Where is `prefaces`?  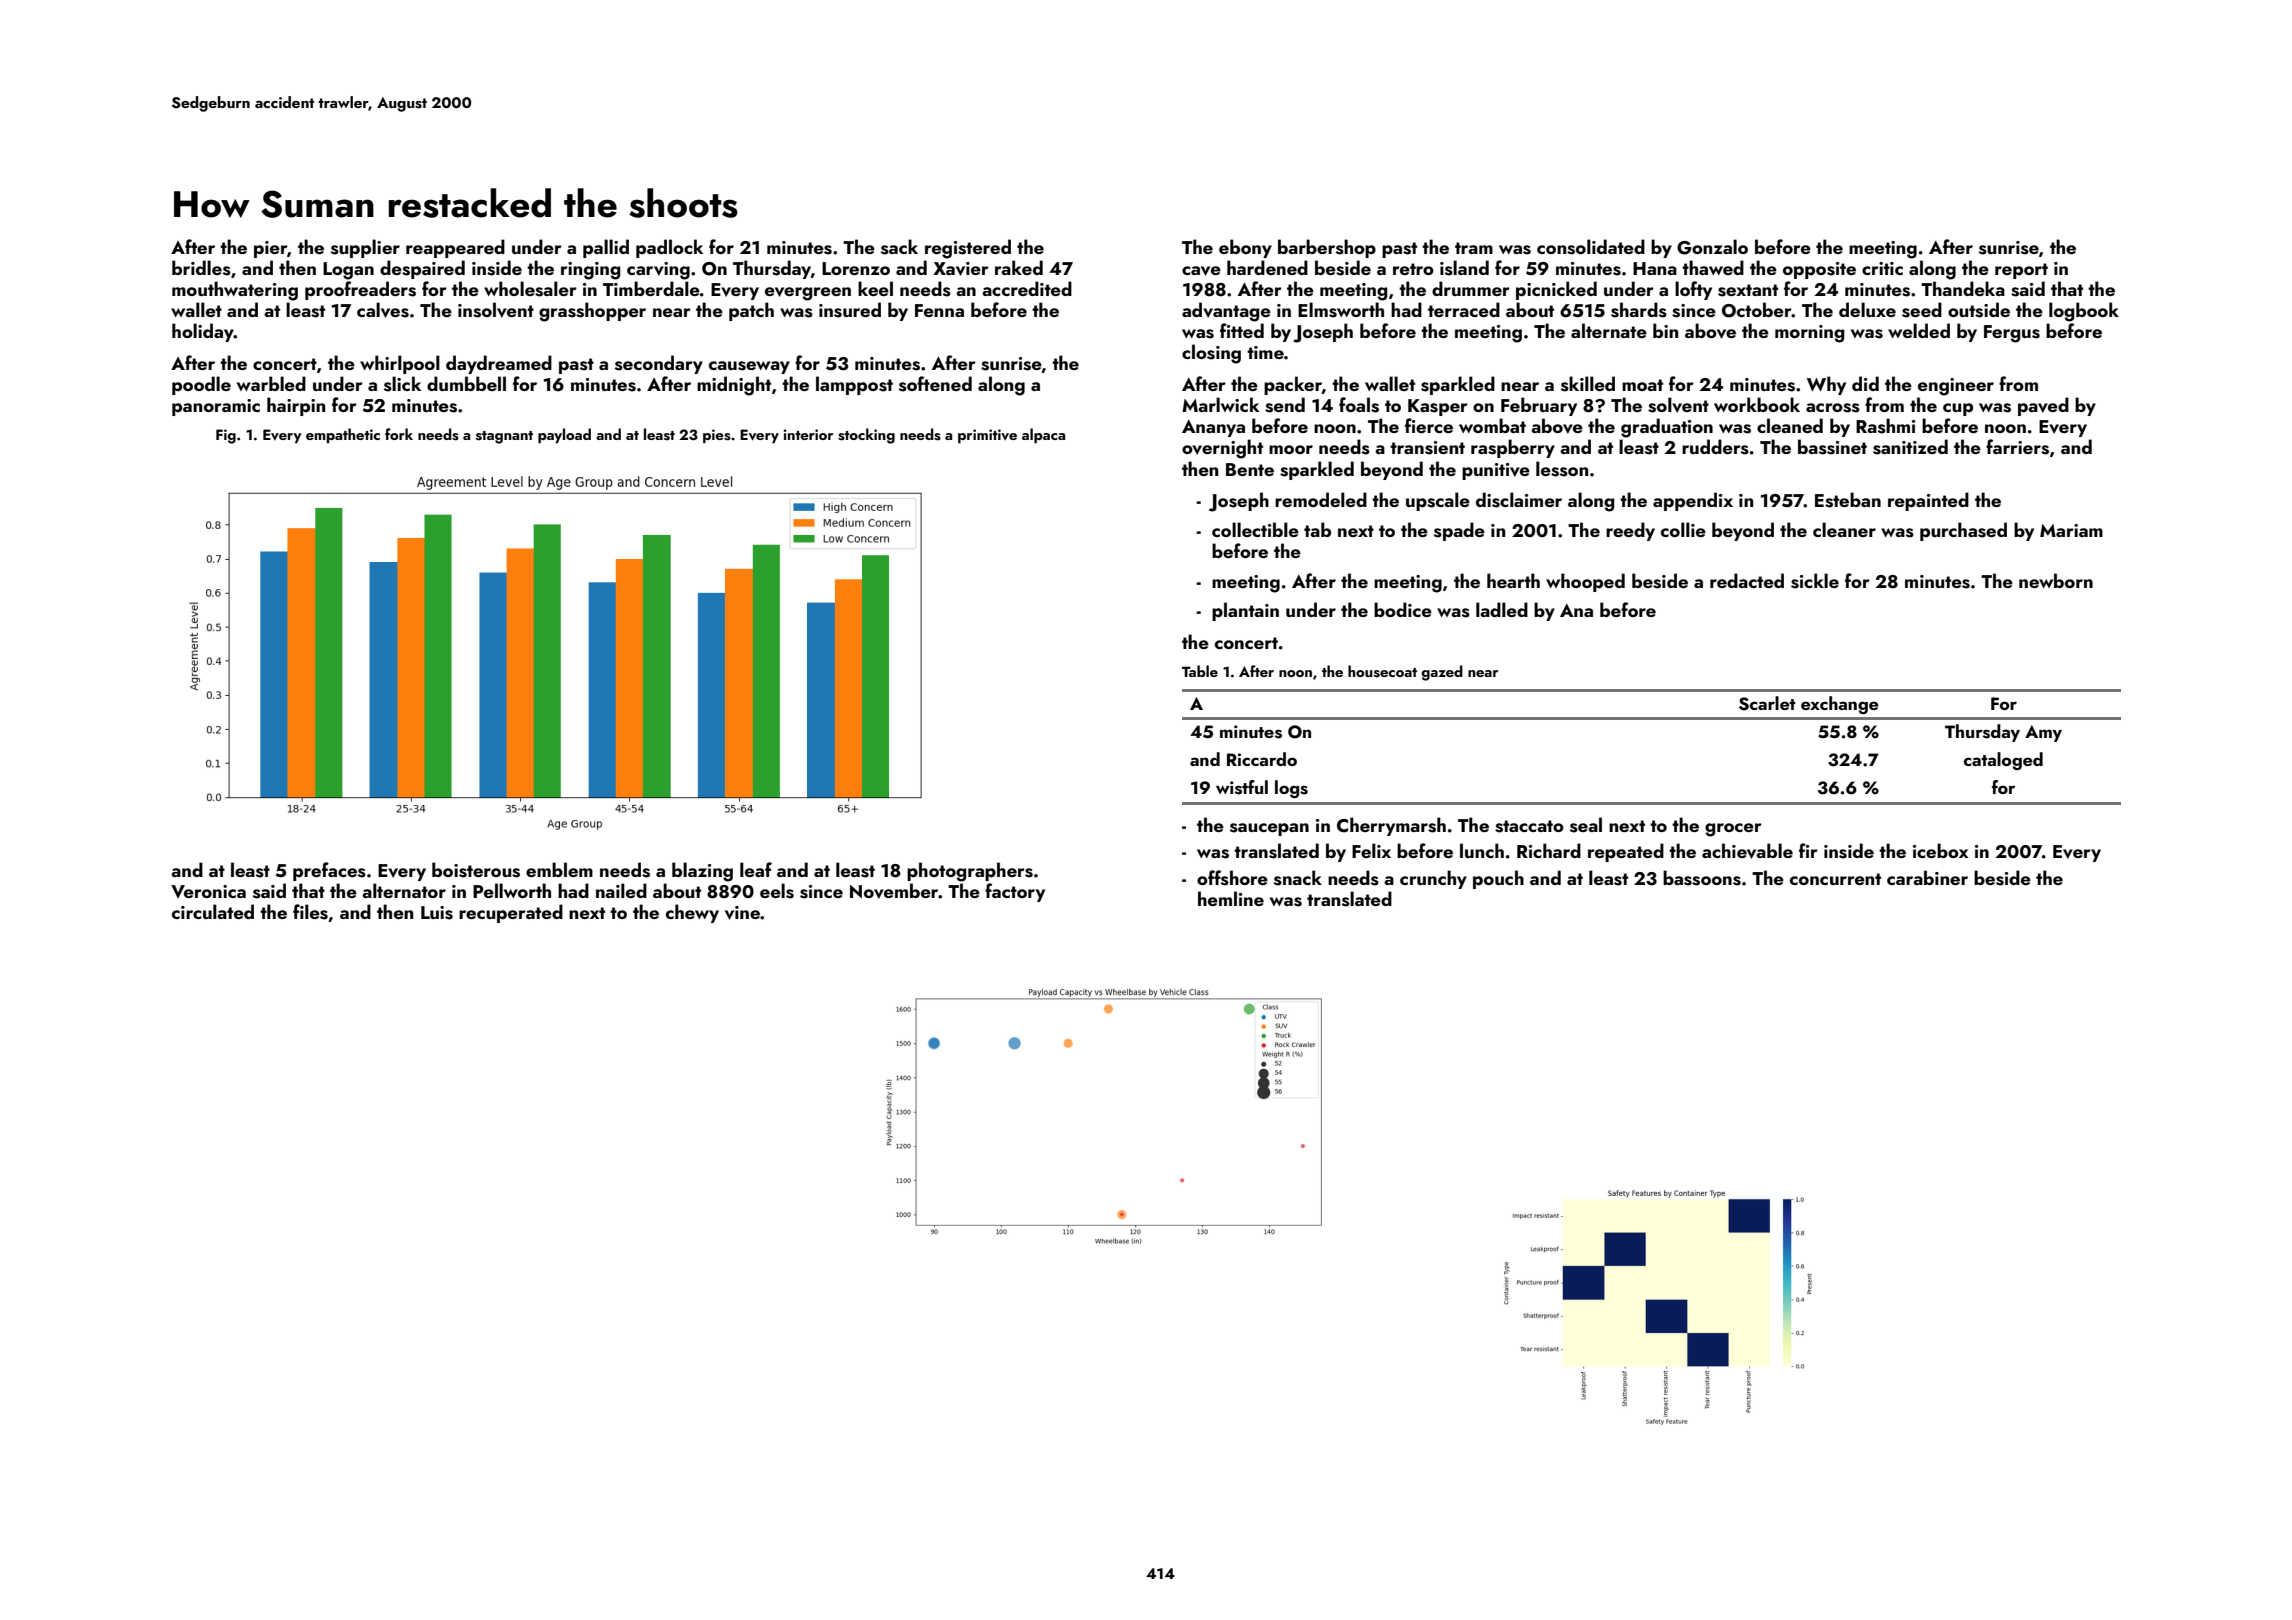 prefaces is located at coordinates (329, 871).
